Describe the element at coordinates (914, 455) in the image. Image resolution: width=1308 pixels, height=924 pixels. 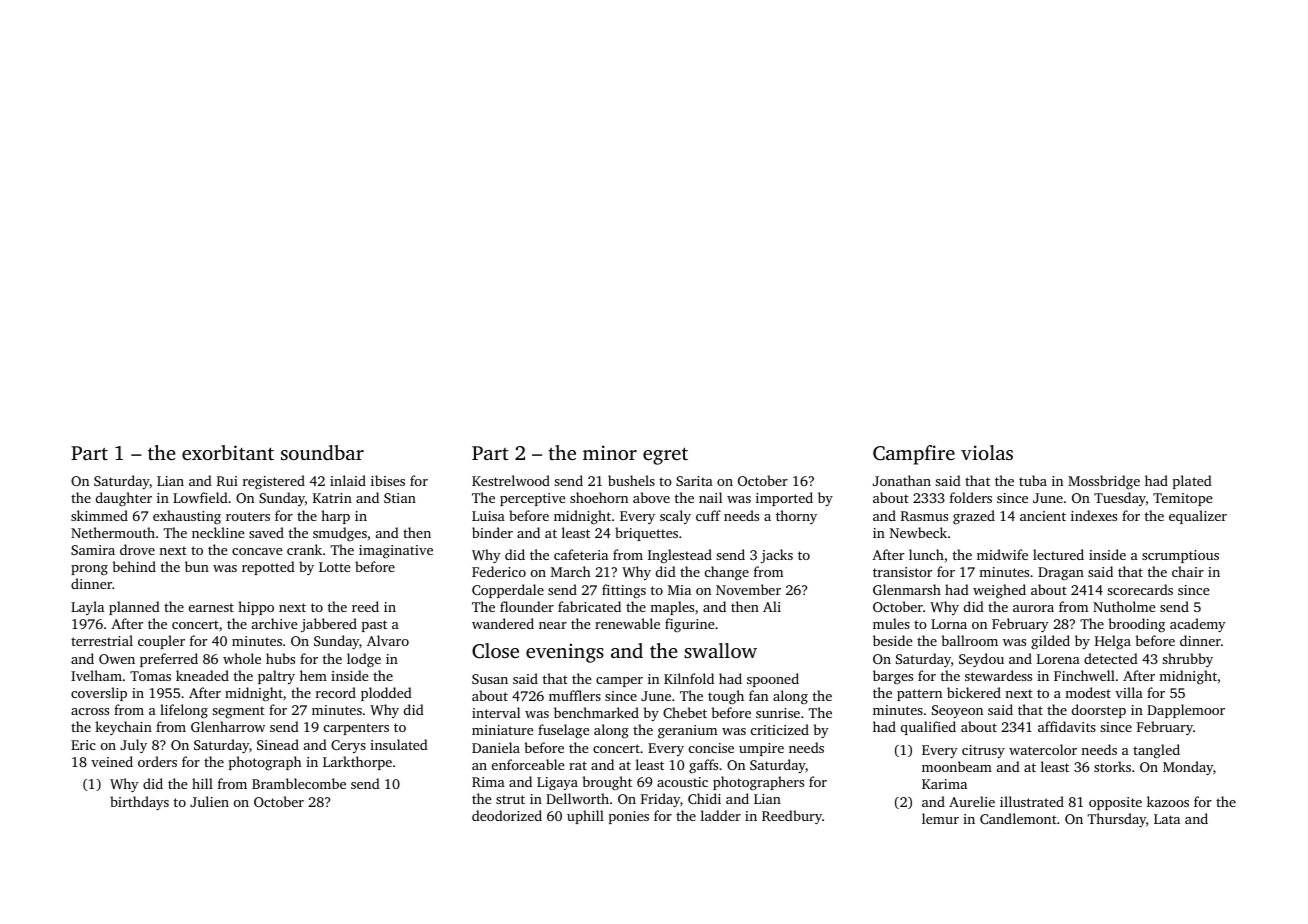
I see `Campfire` at that location.
